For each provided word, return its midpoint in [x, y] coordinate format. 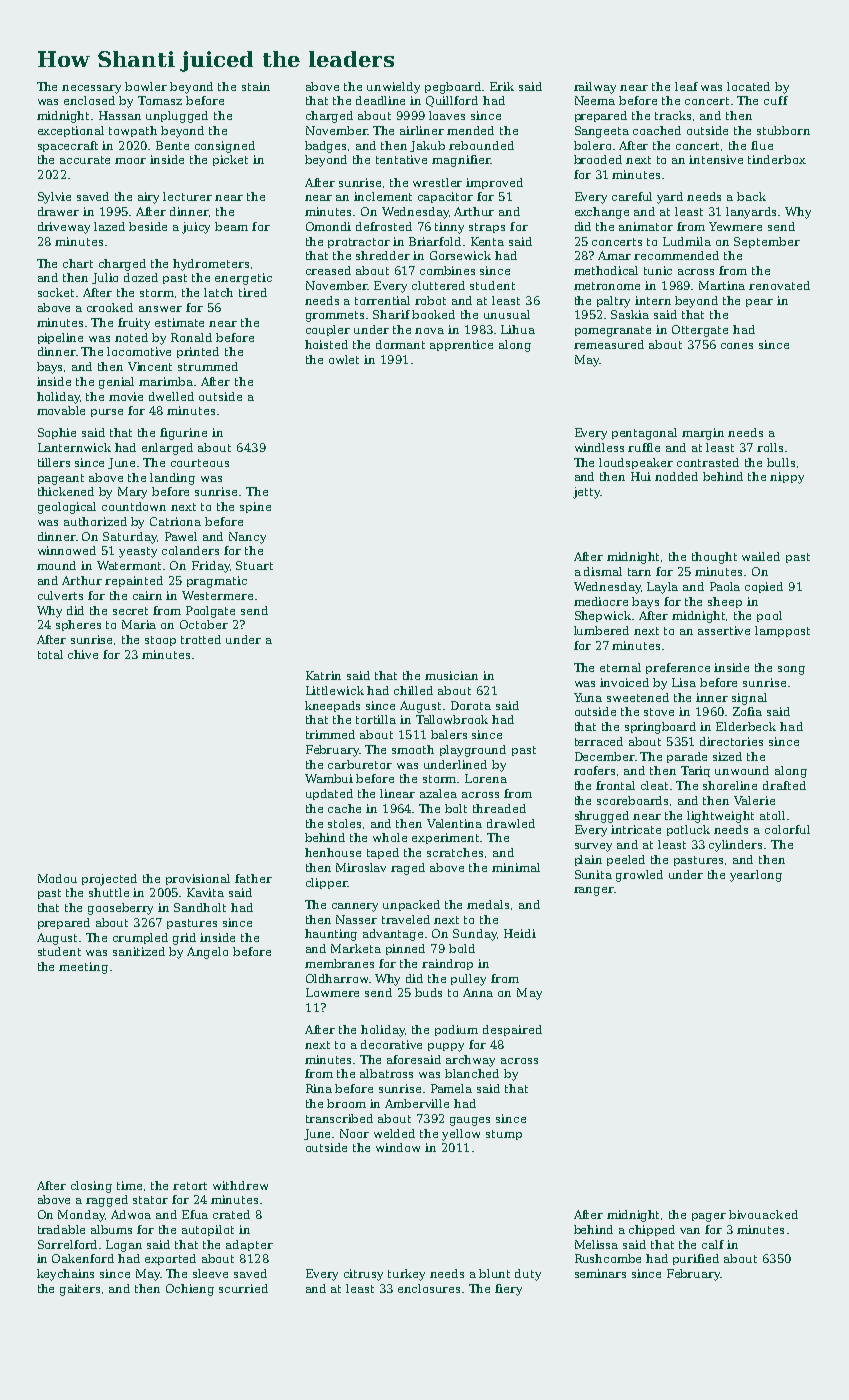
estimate [179, 322]
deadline [380, 100]
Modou [57, 878]
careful [632, 196]
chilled [413, 690]
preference [678, 668]
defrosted [384, 226]
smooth [413, 749]
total [50, 654]
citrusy [363, 1275]
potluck [688, 830]
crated [231, 1214]
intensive [716, 159]
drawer [58, 211]
